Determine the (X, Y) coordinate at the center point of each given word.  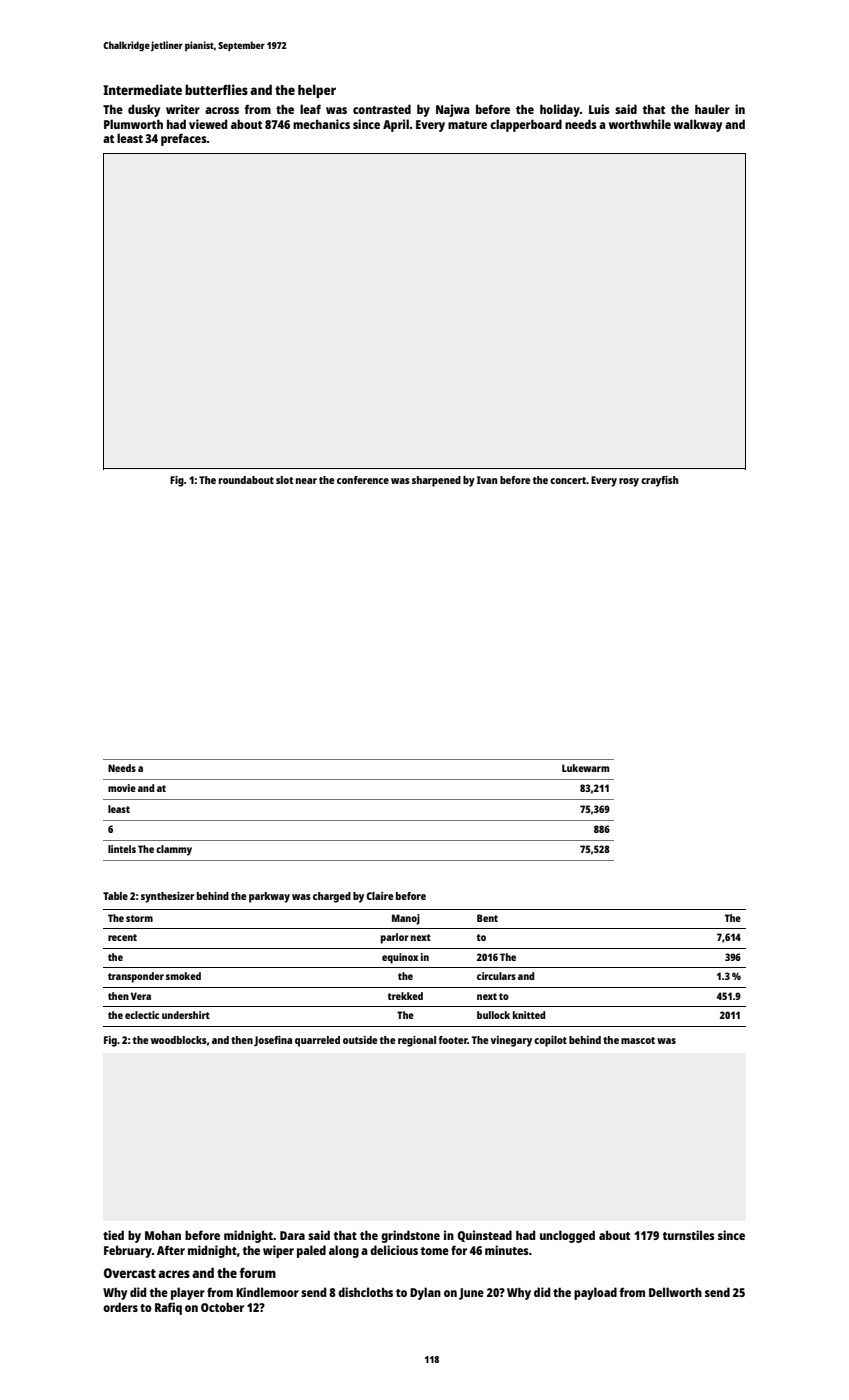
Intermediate (142, 89)
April (396, 125)
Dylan (425, 1293)
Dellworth (675, 1292)
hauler (712, 109)
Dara (292, 1235)
